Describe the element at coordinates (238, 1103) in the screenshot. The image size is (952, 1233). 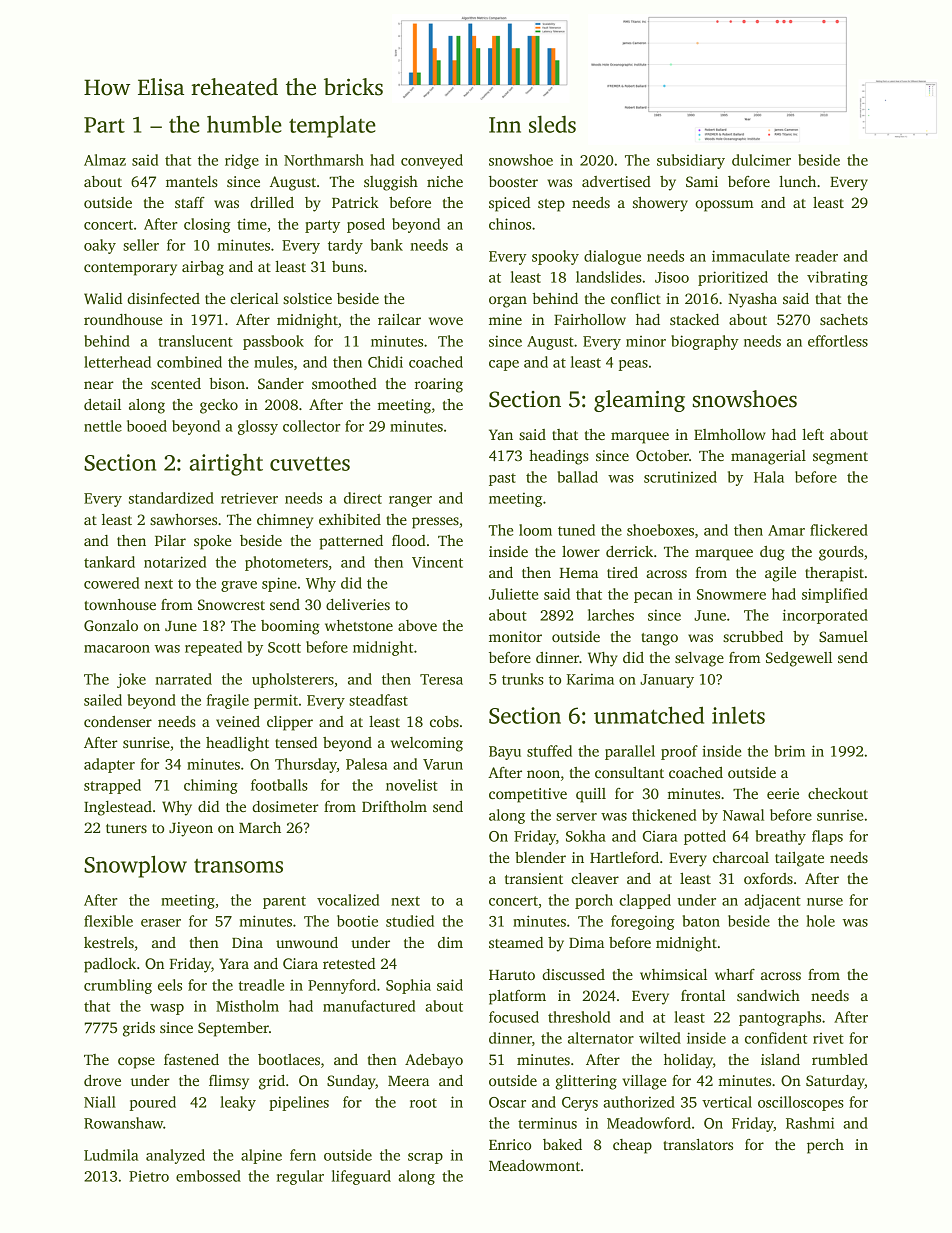
I see `leaky` at that location.
